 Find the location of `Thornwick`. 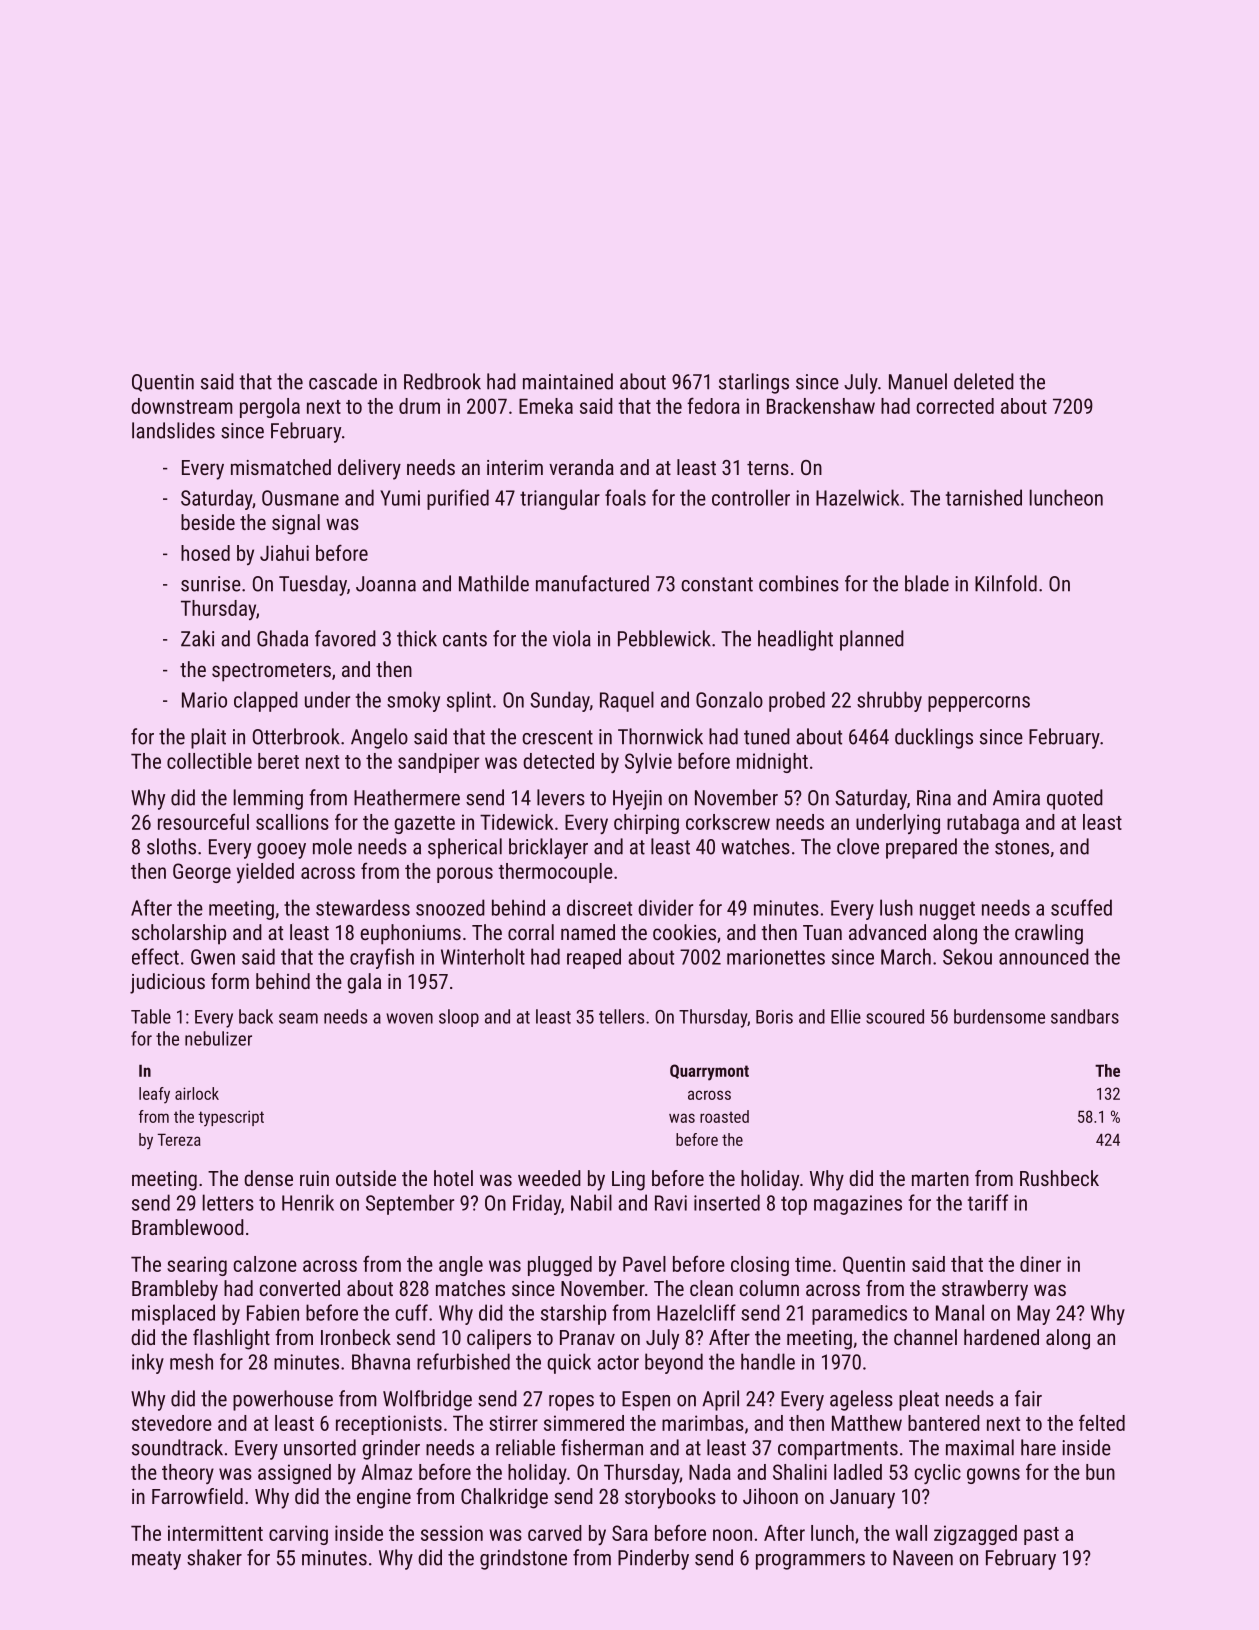

Thornwick is located at coordinates (660, 736).
